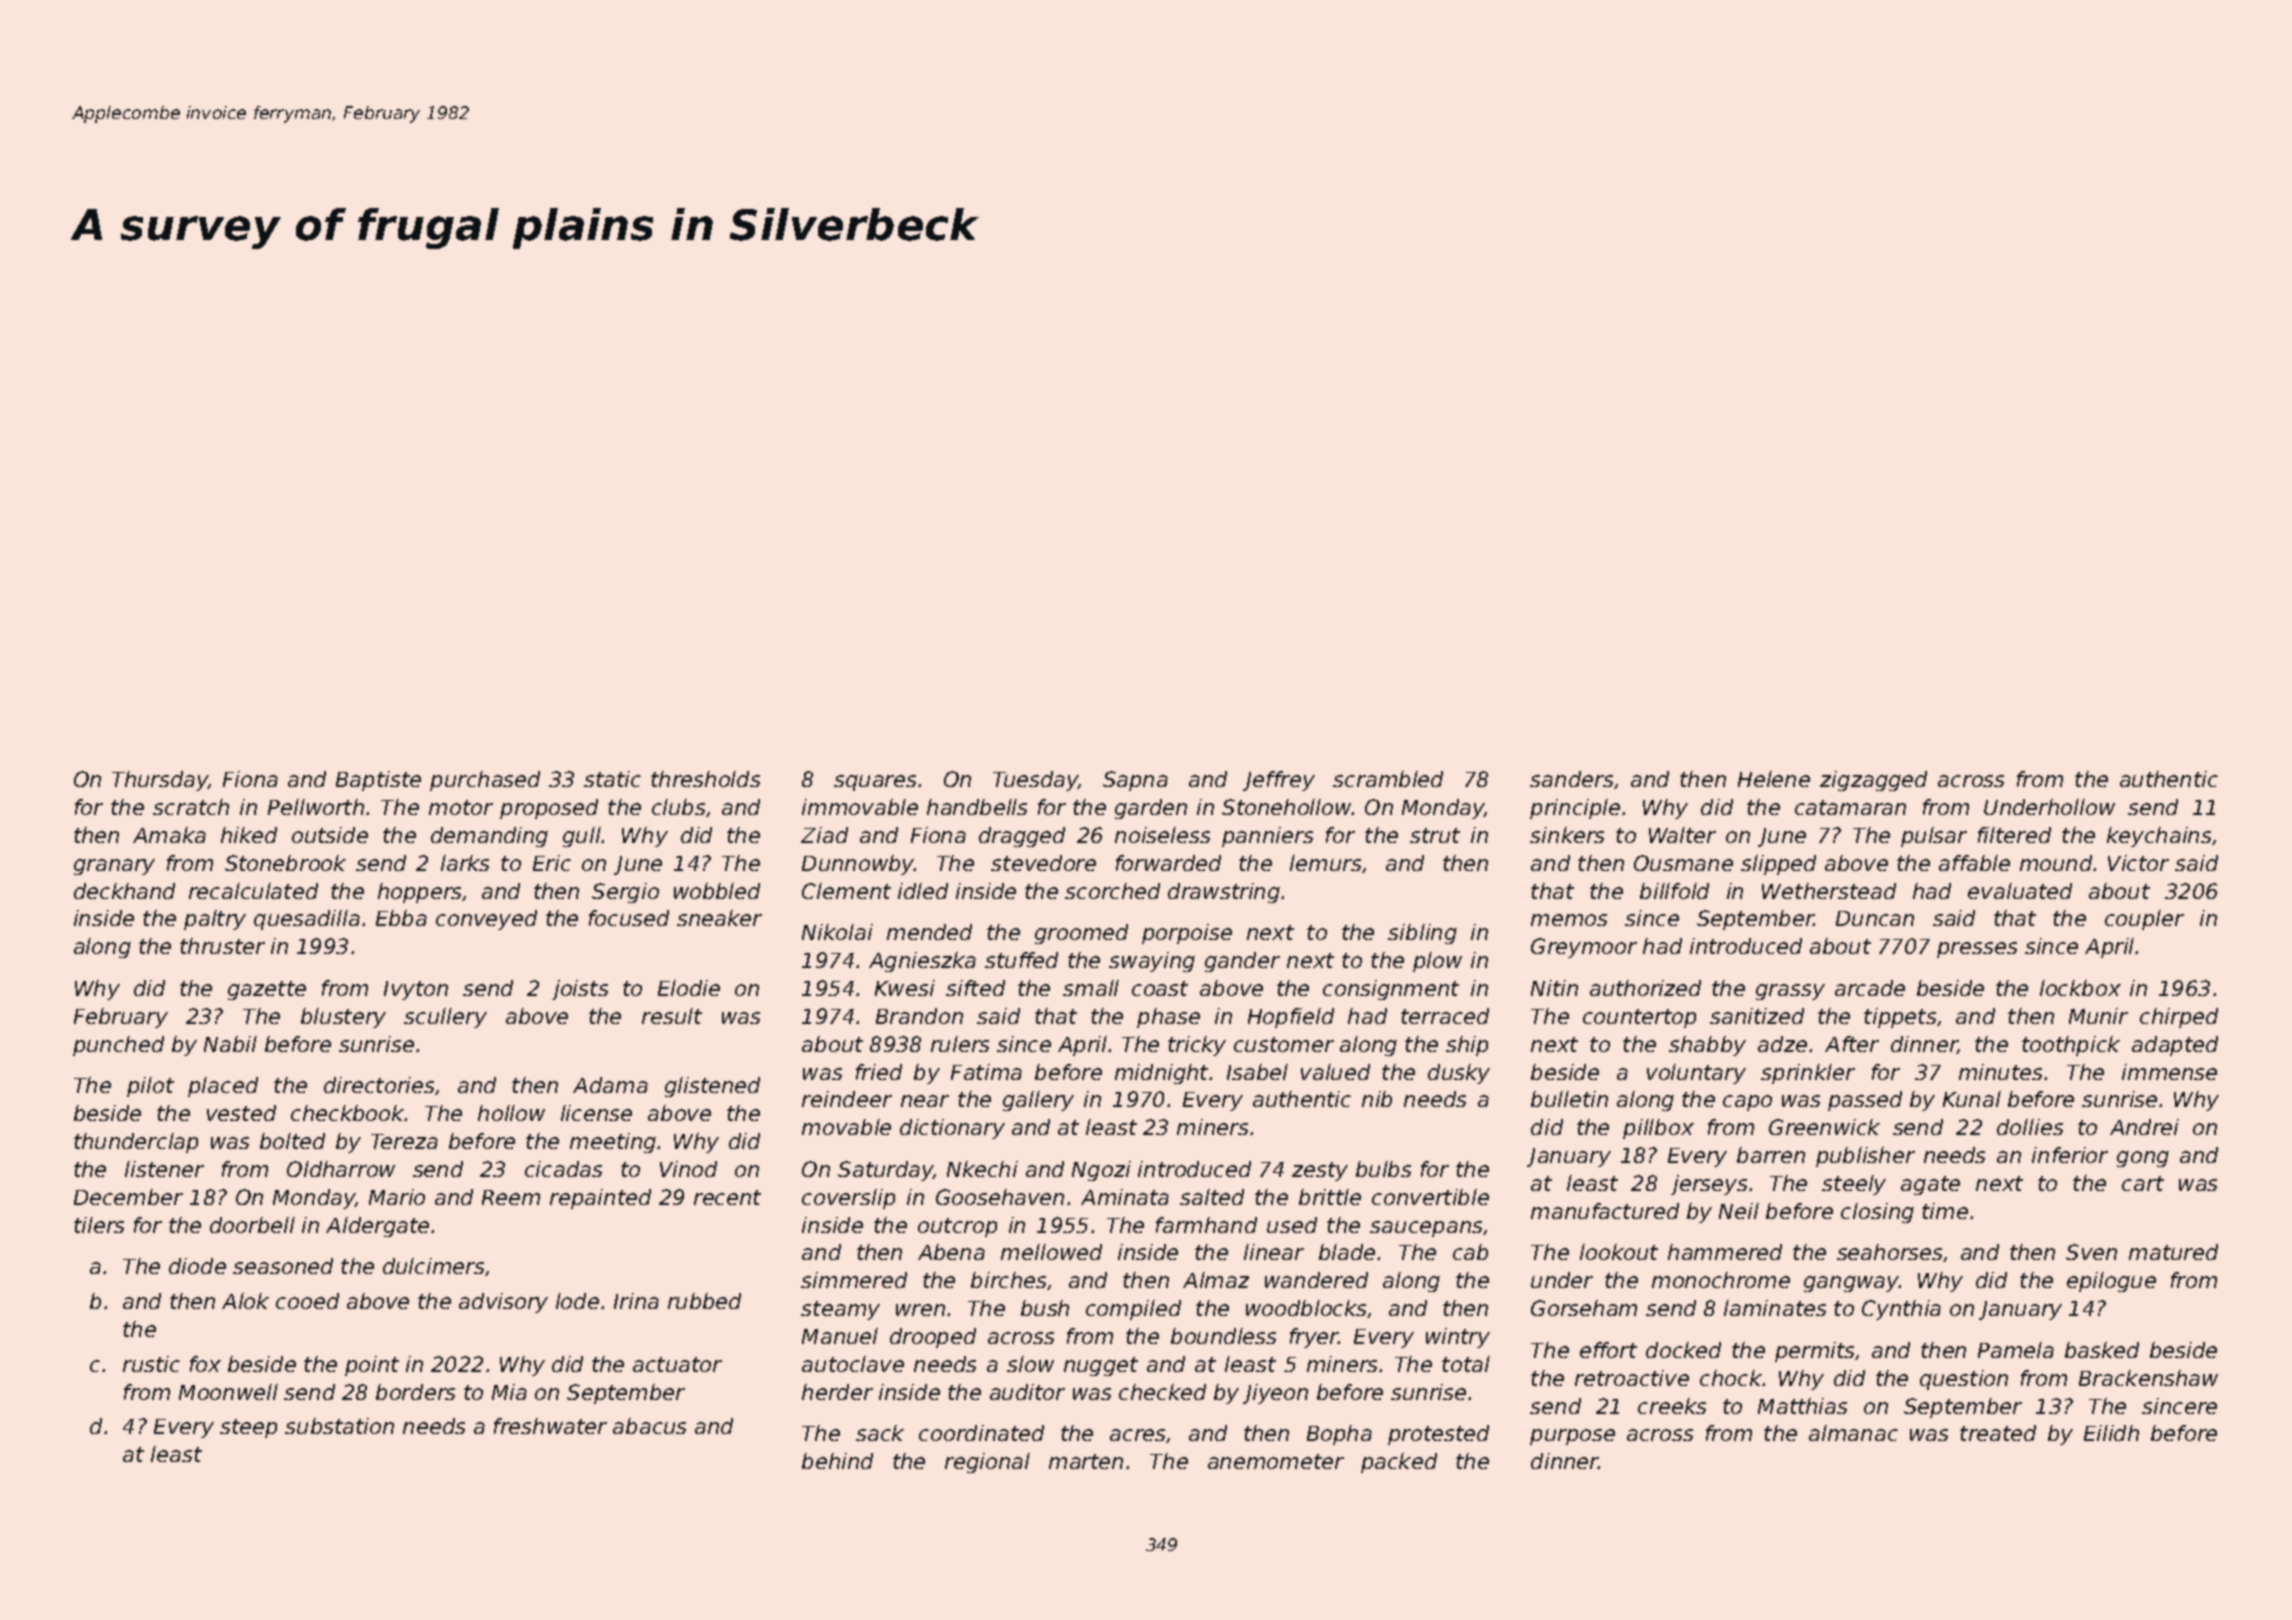 The height and width of the document is (1620, 2292). Describe the element at coordinates (688, 1169) in the document. I see `Vinod` at that location.
